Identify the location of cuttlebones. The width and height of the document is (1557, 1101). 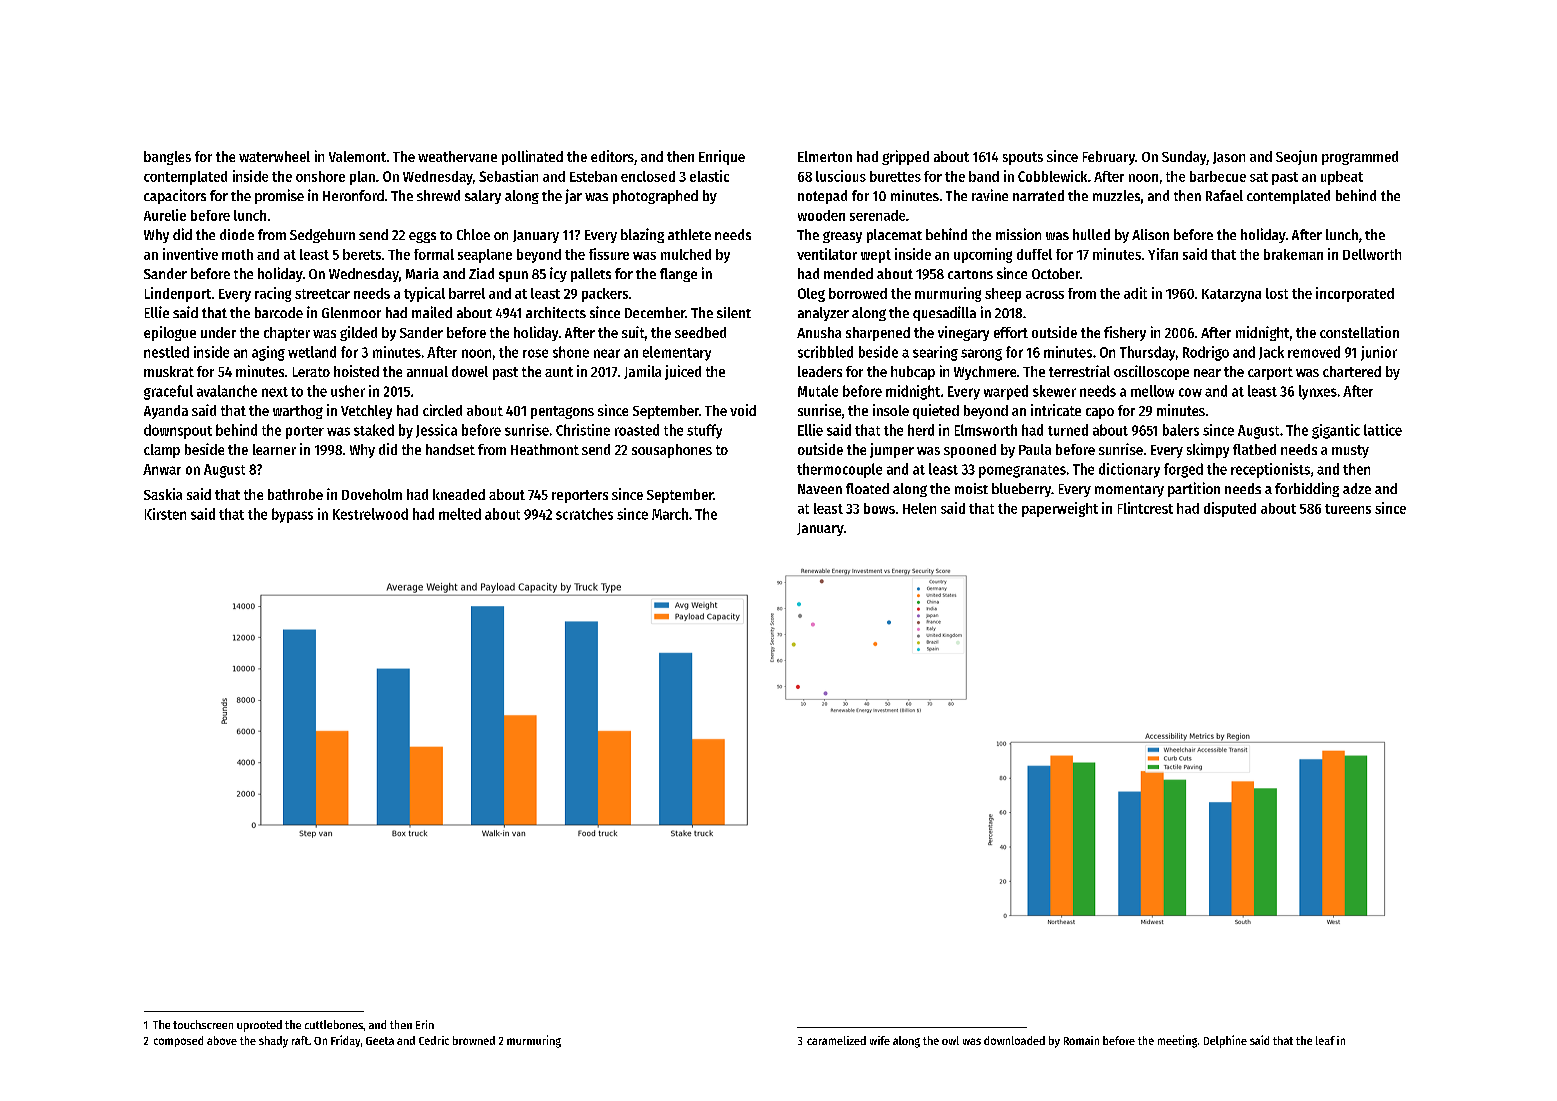
(334, 1024).
